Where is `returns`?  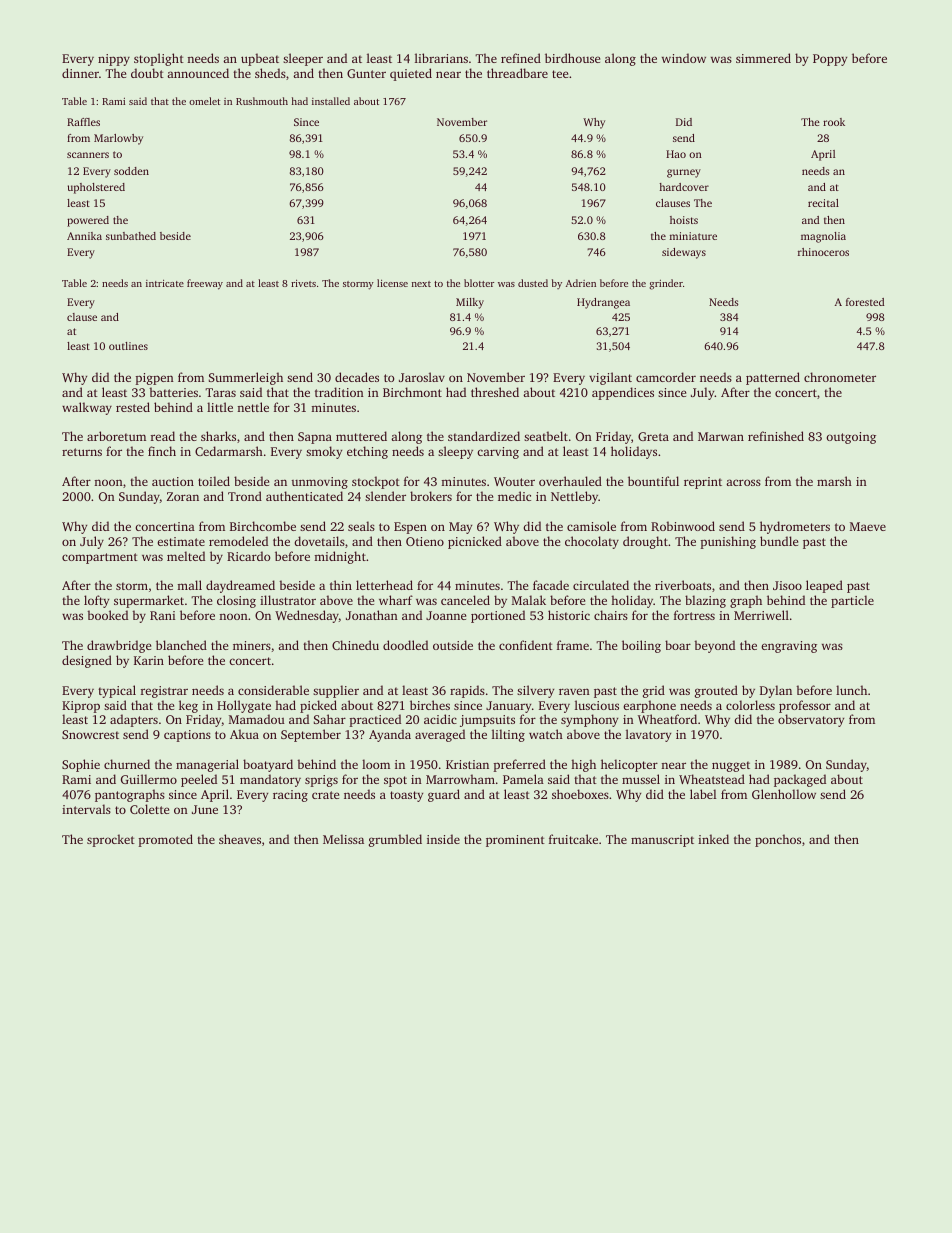 returns is located at coordinates (82, 452).
